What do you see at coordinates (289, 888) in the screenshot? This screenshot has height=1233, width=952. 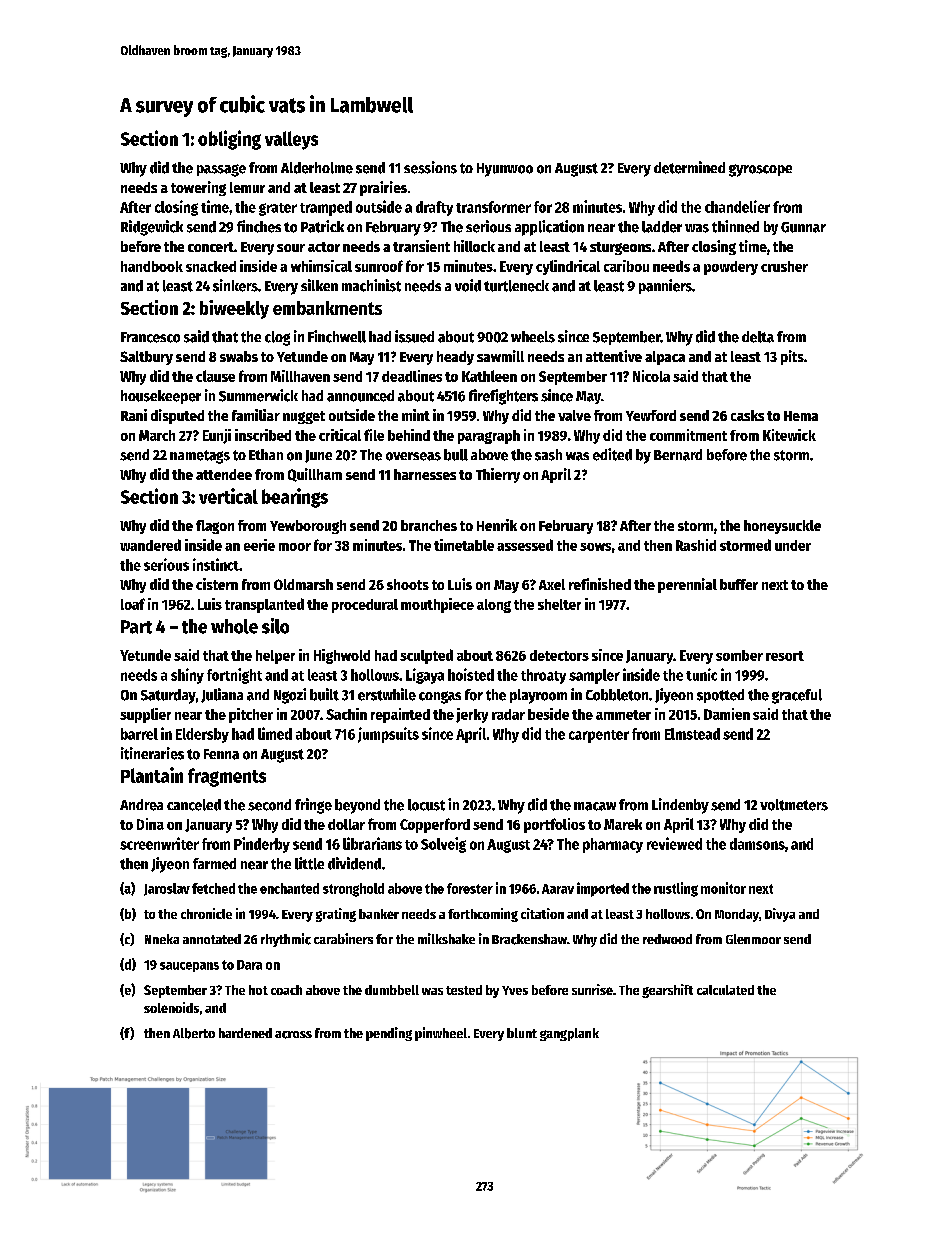 I see `enchanted` at bounding box center [289, 888].
